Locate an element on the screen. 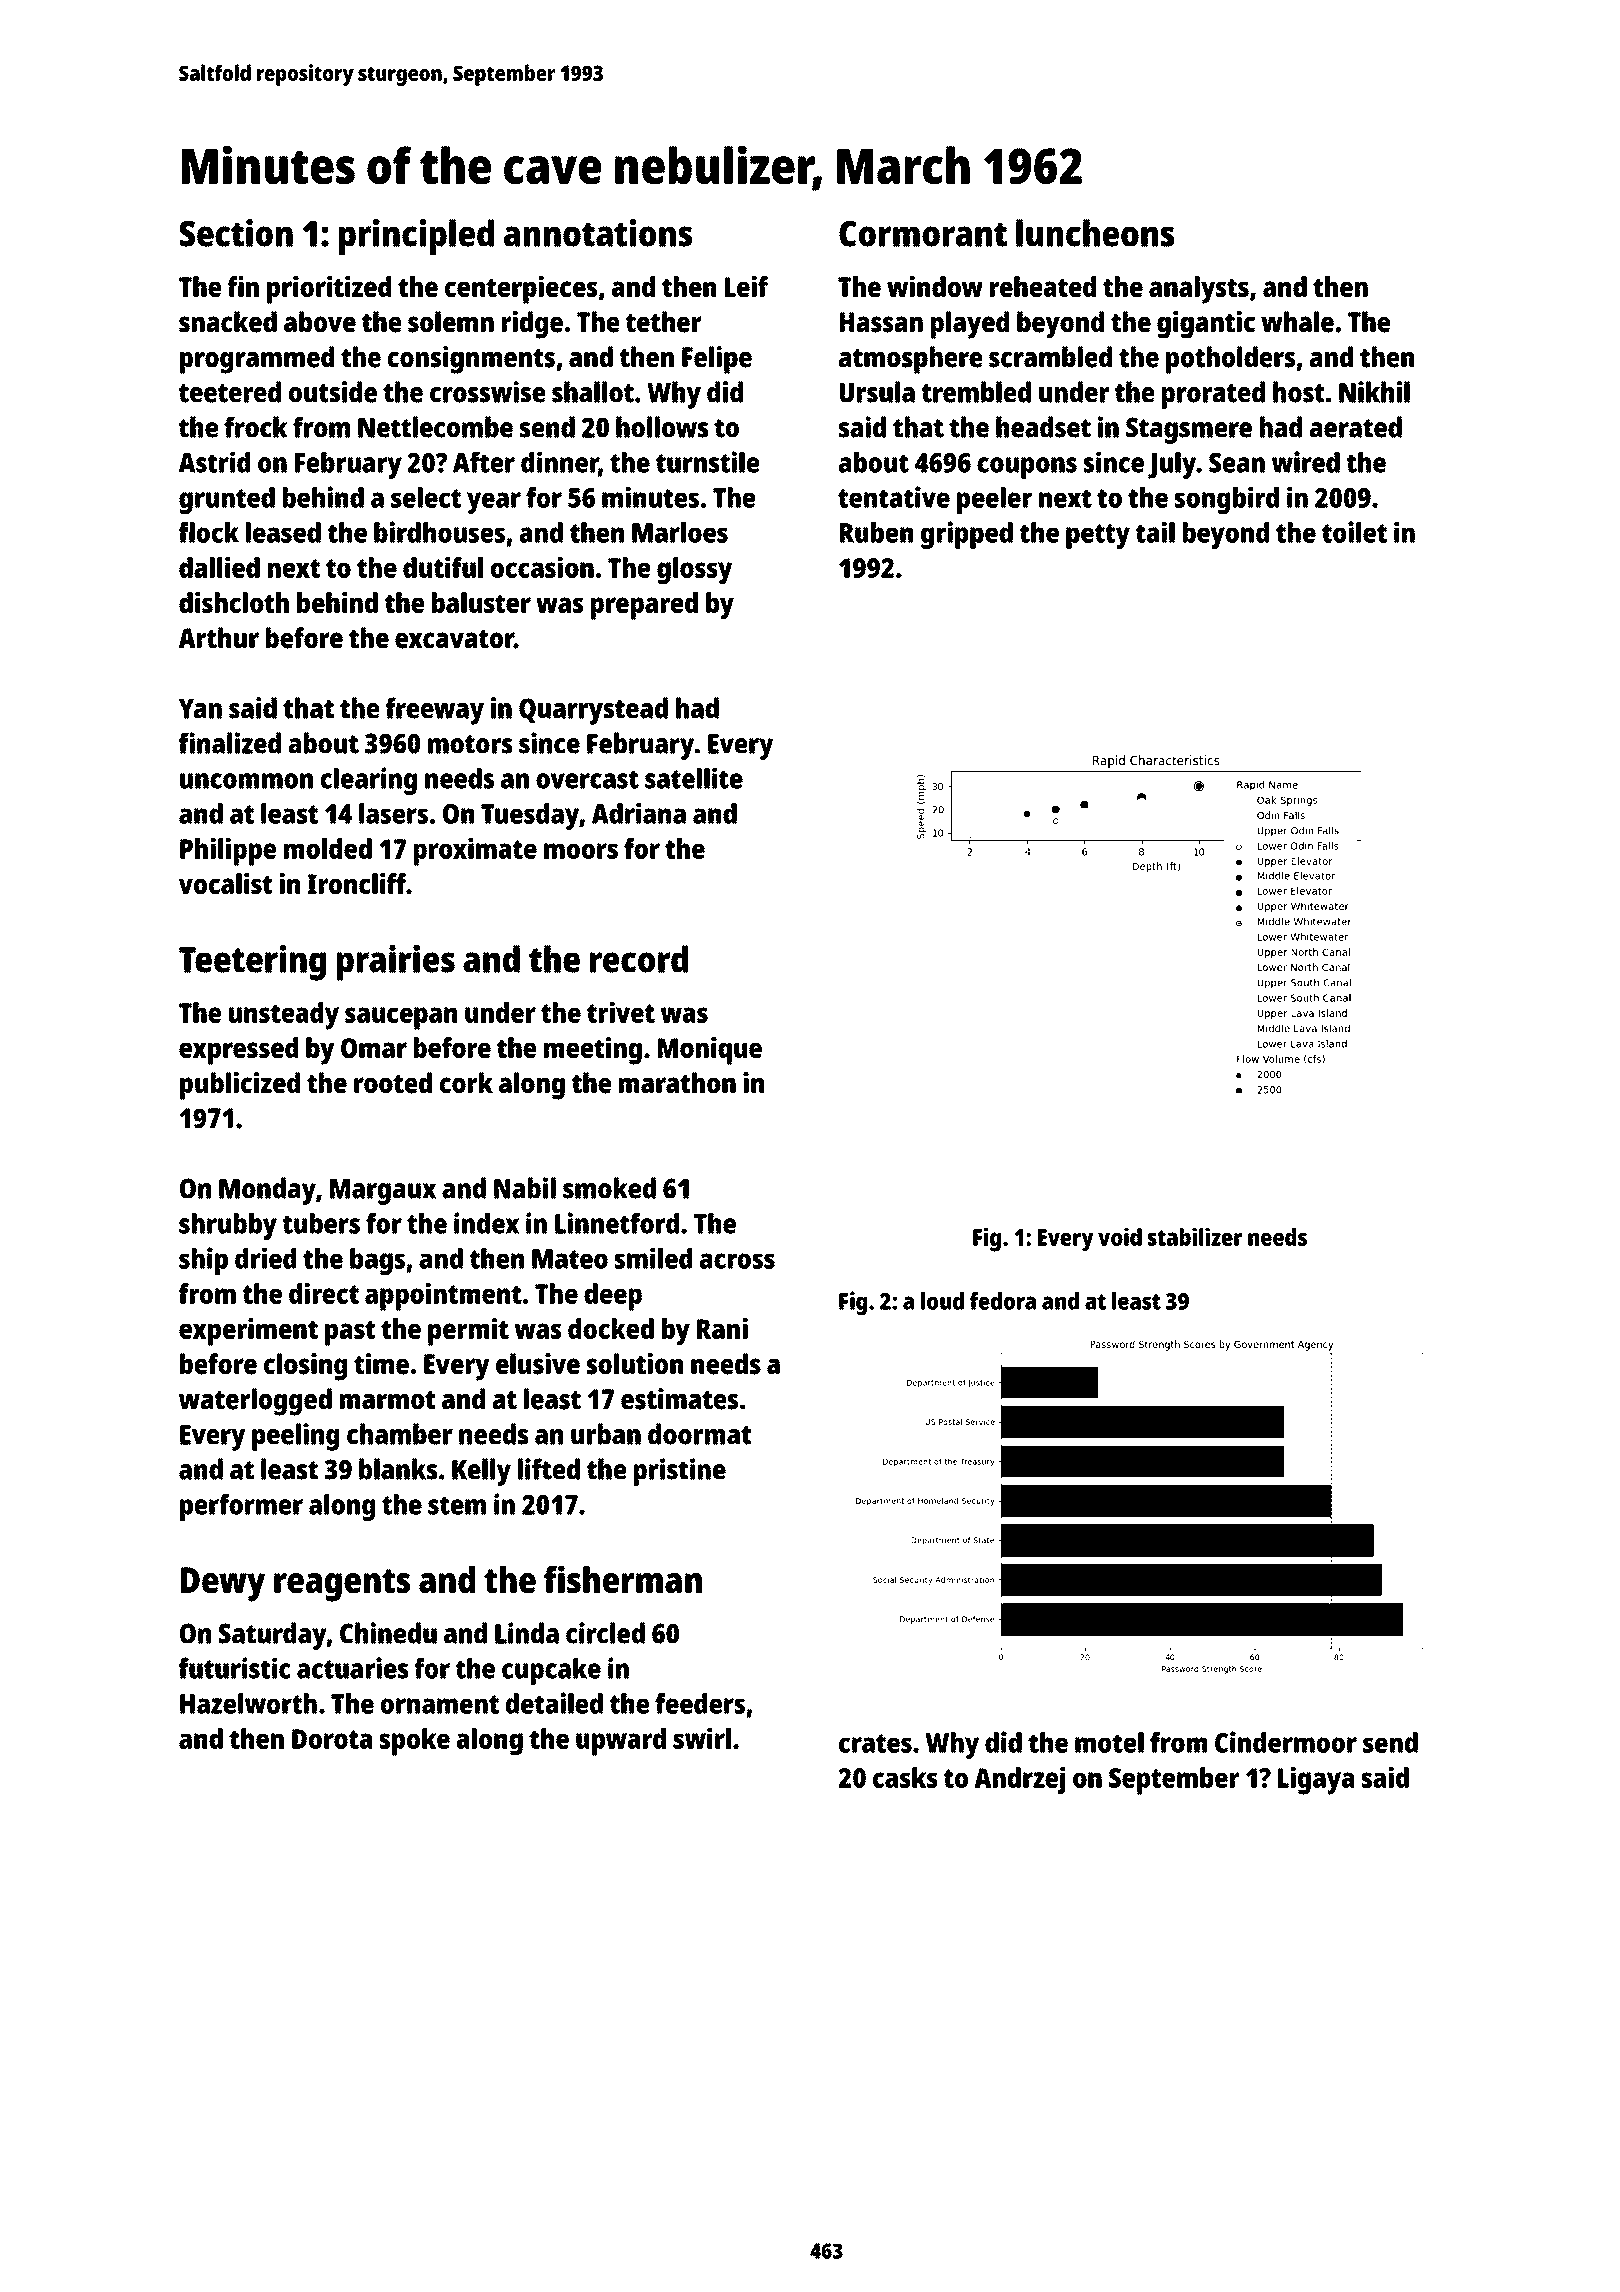 The height and width of the screenshot is (2292, 1620). outside is located at coordinates (333, 392).
